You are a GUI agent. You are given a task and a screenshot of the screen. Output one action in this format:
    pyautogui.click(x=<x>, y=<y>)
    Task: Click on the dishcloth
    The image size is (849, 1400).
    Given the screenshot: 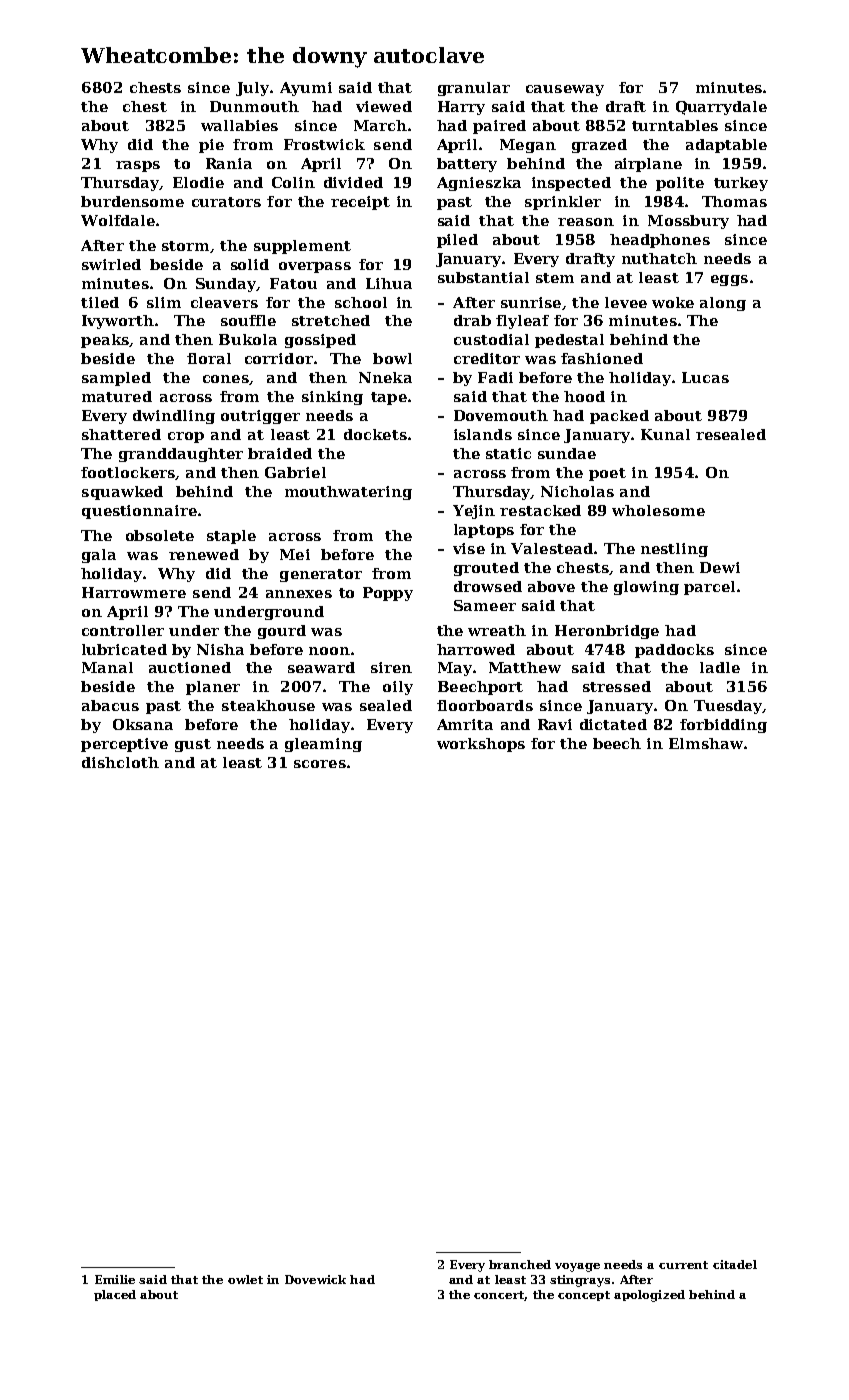 What is the action you would take?
    pyautogui.click(x=120, y=762)
